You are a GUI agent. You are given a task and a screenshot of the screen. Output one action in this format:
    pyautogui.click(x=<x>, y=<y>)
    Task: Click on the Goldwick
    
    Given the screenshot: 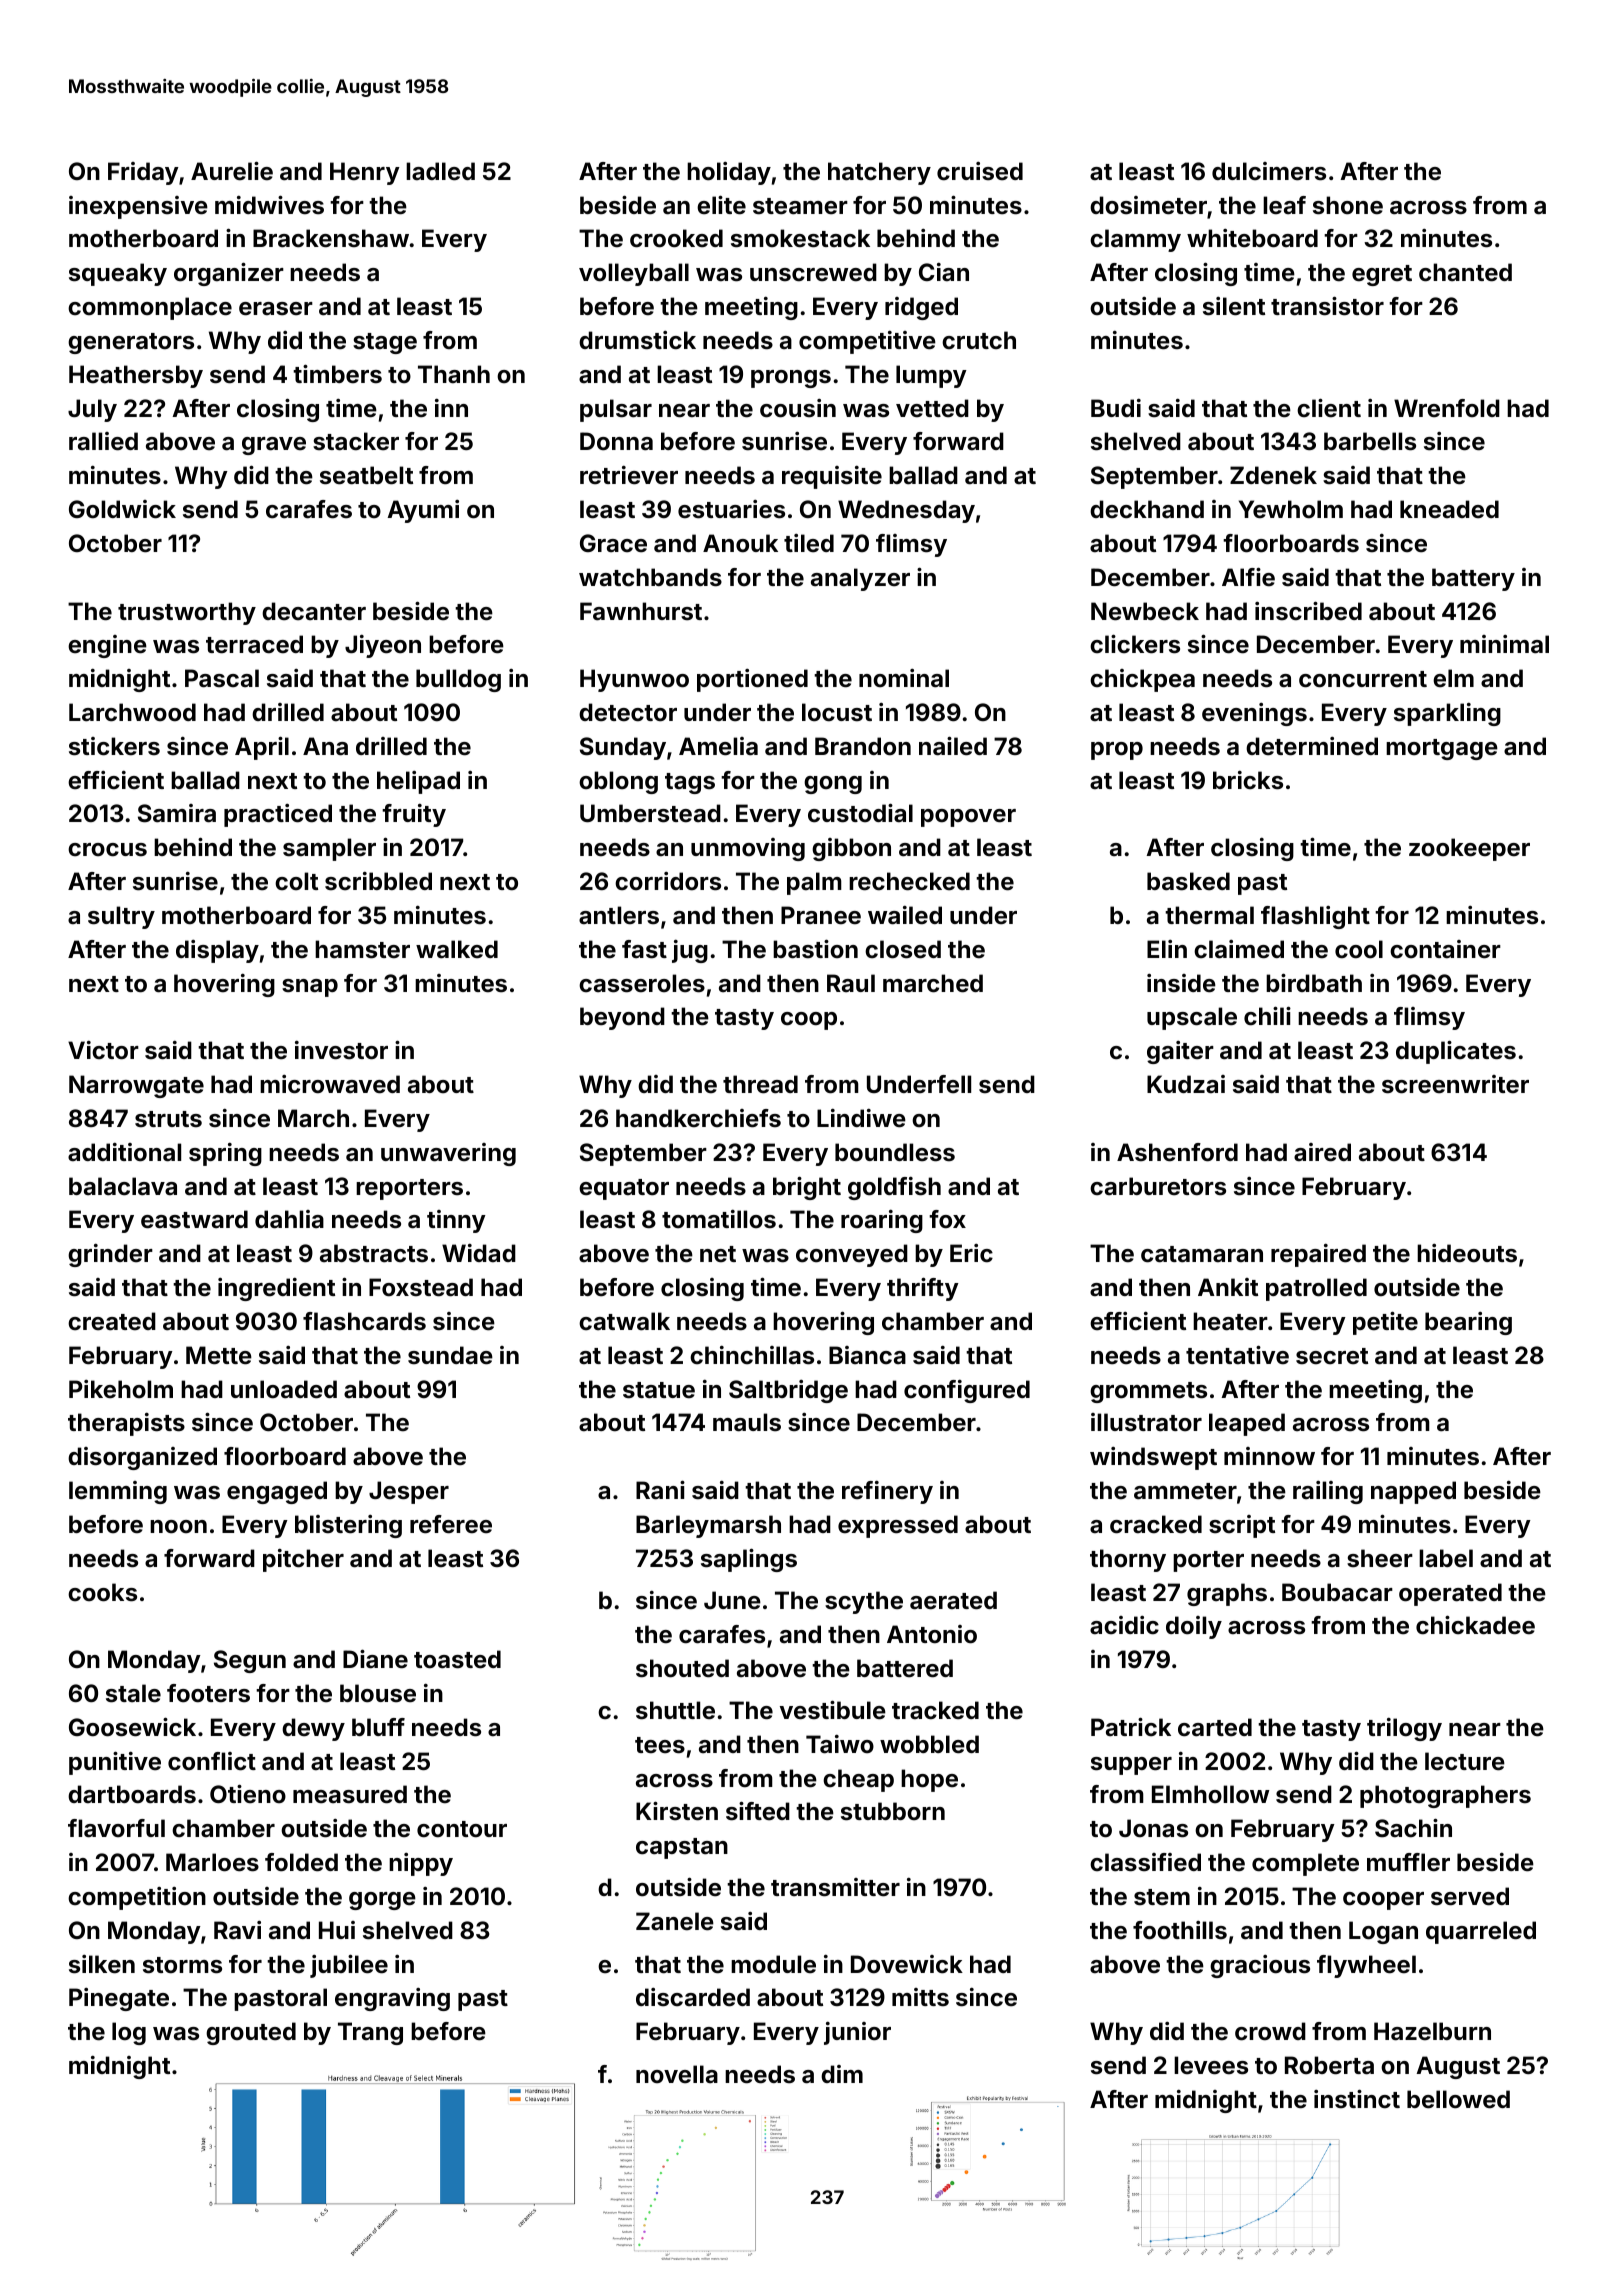 What is the action you would take?
    pyautogui.click(x=122, y=509)
